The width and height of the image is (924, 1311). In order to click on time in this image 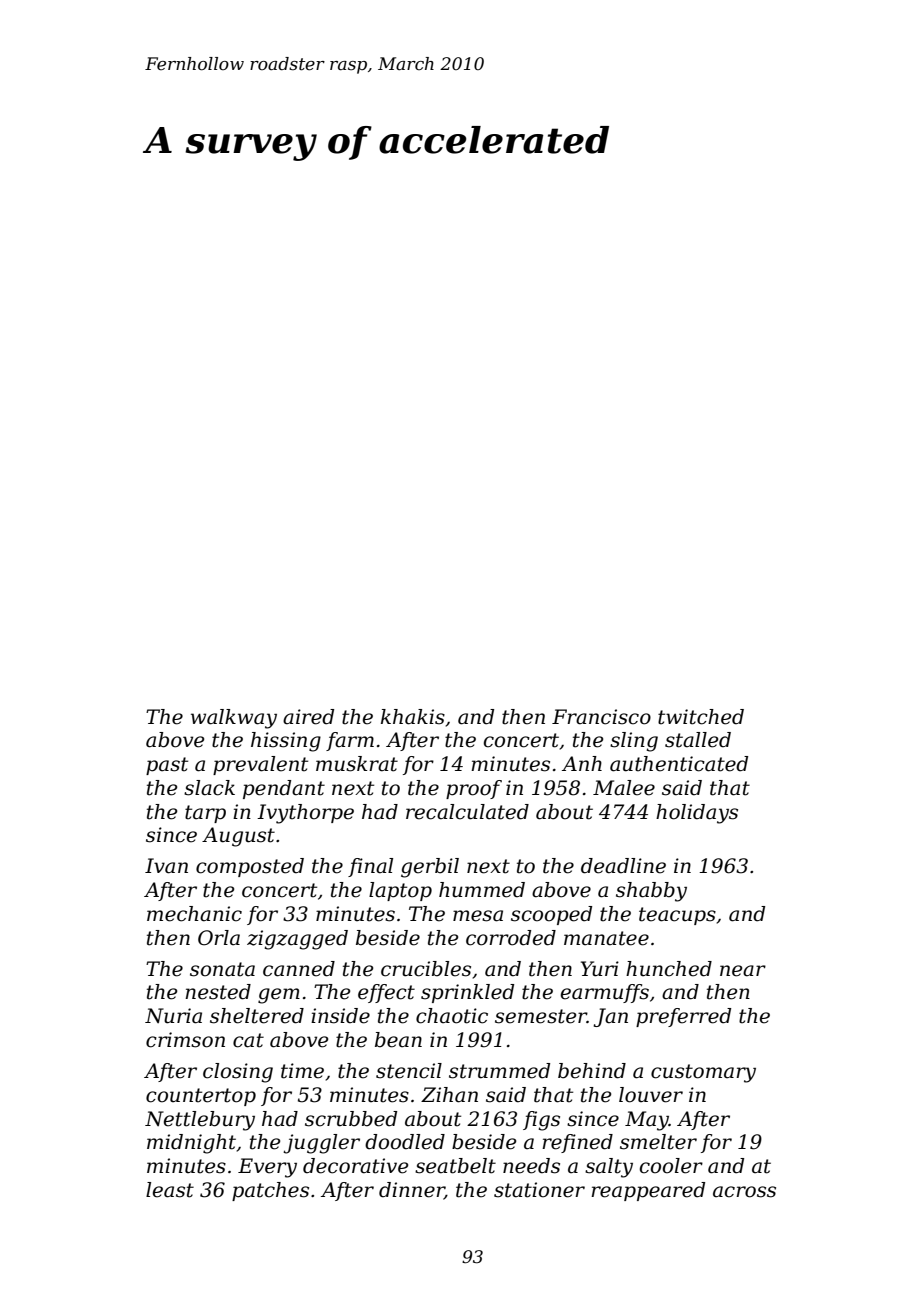, I will do `click(302, 1071)`.
